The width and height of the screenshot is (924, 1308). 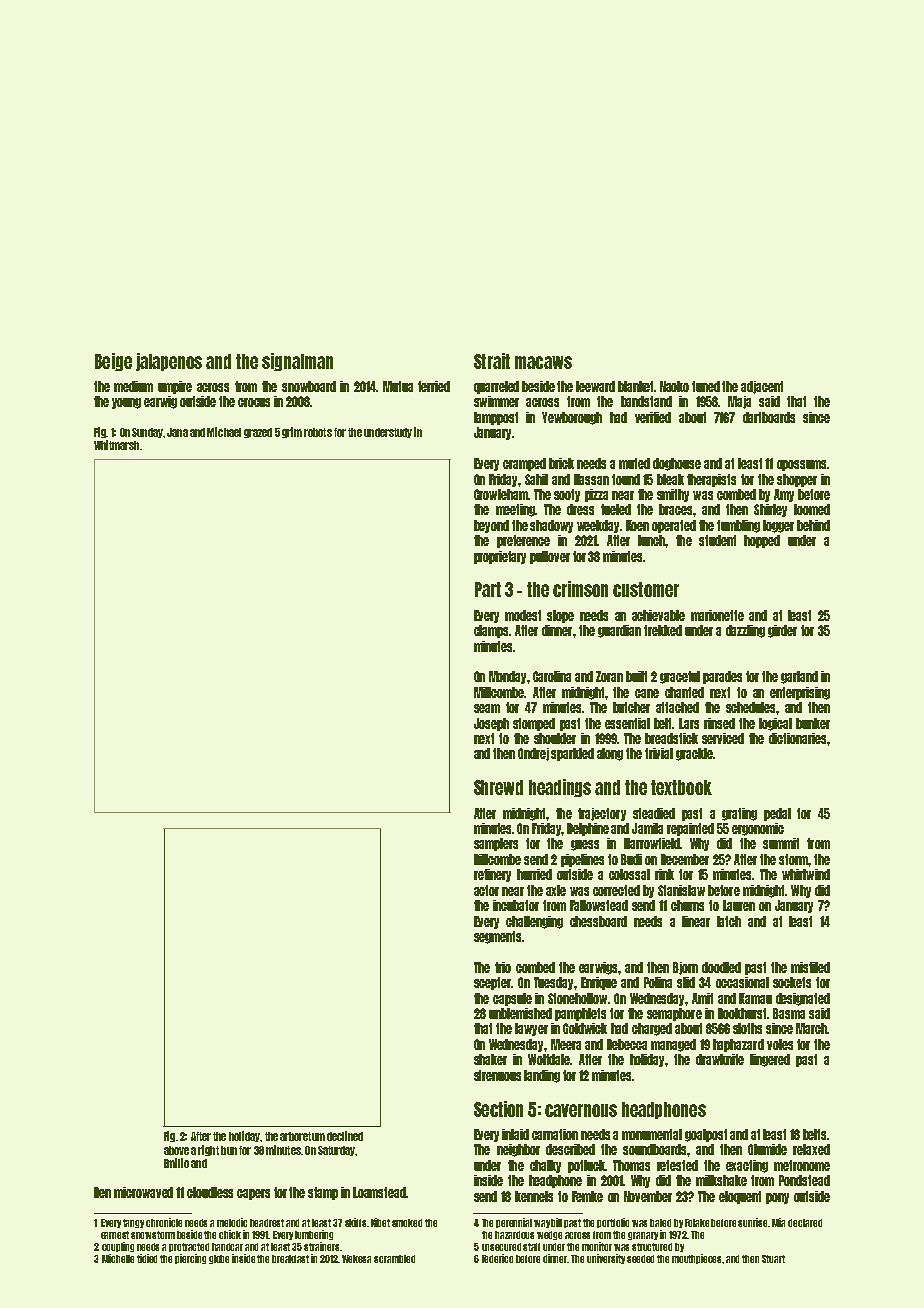 I want to click on scepter, so click(x=492, y=983).
